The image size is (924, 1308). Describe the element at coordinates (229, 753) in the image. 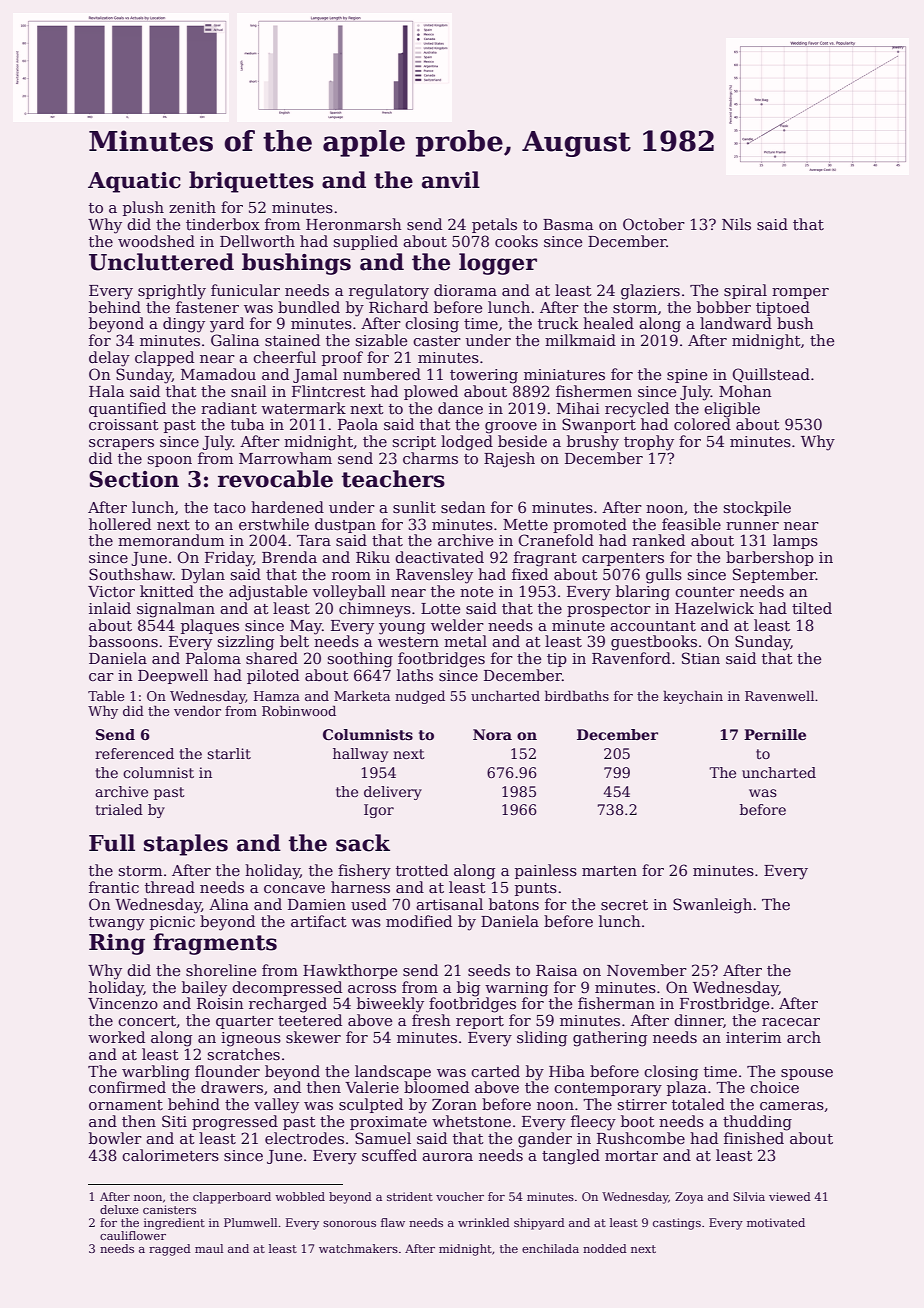

I see `starlit` at that location.
